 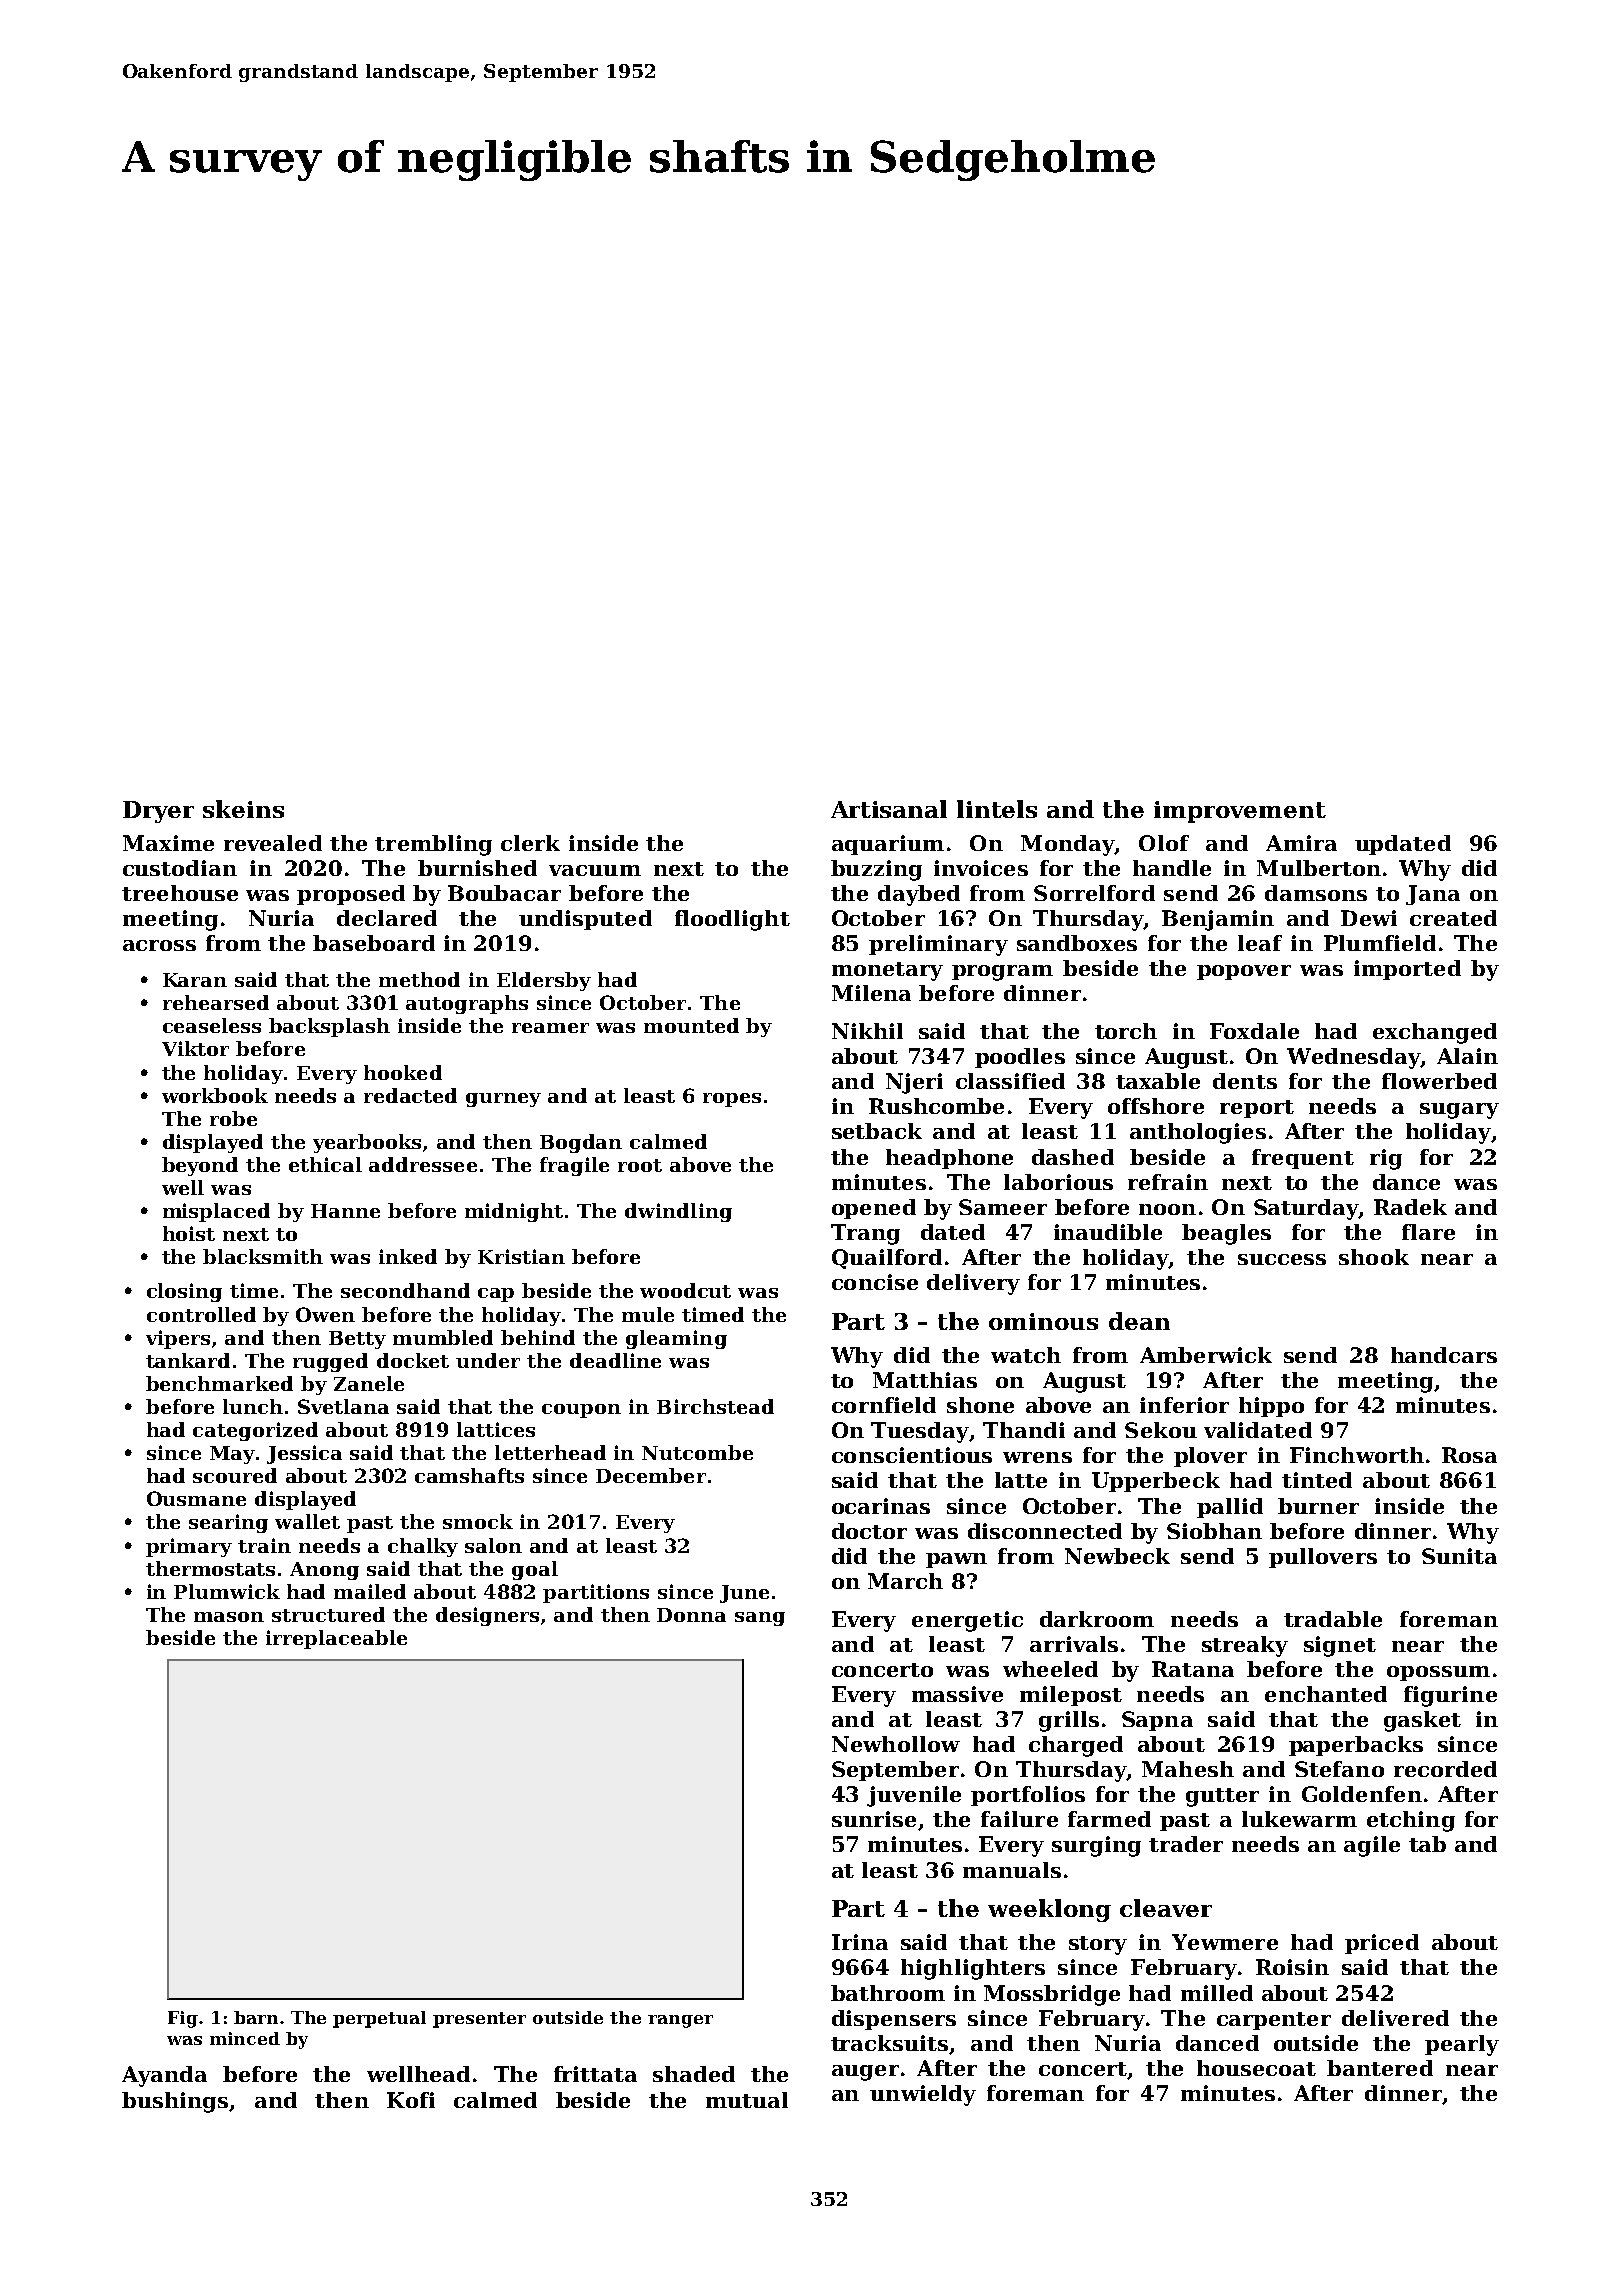 I want to click on Birchstead, so click(x=715, y=1406).
